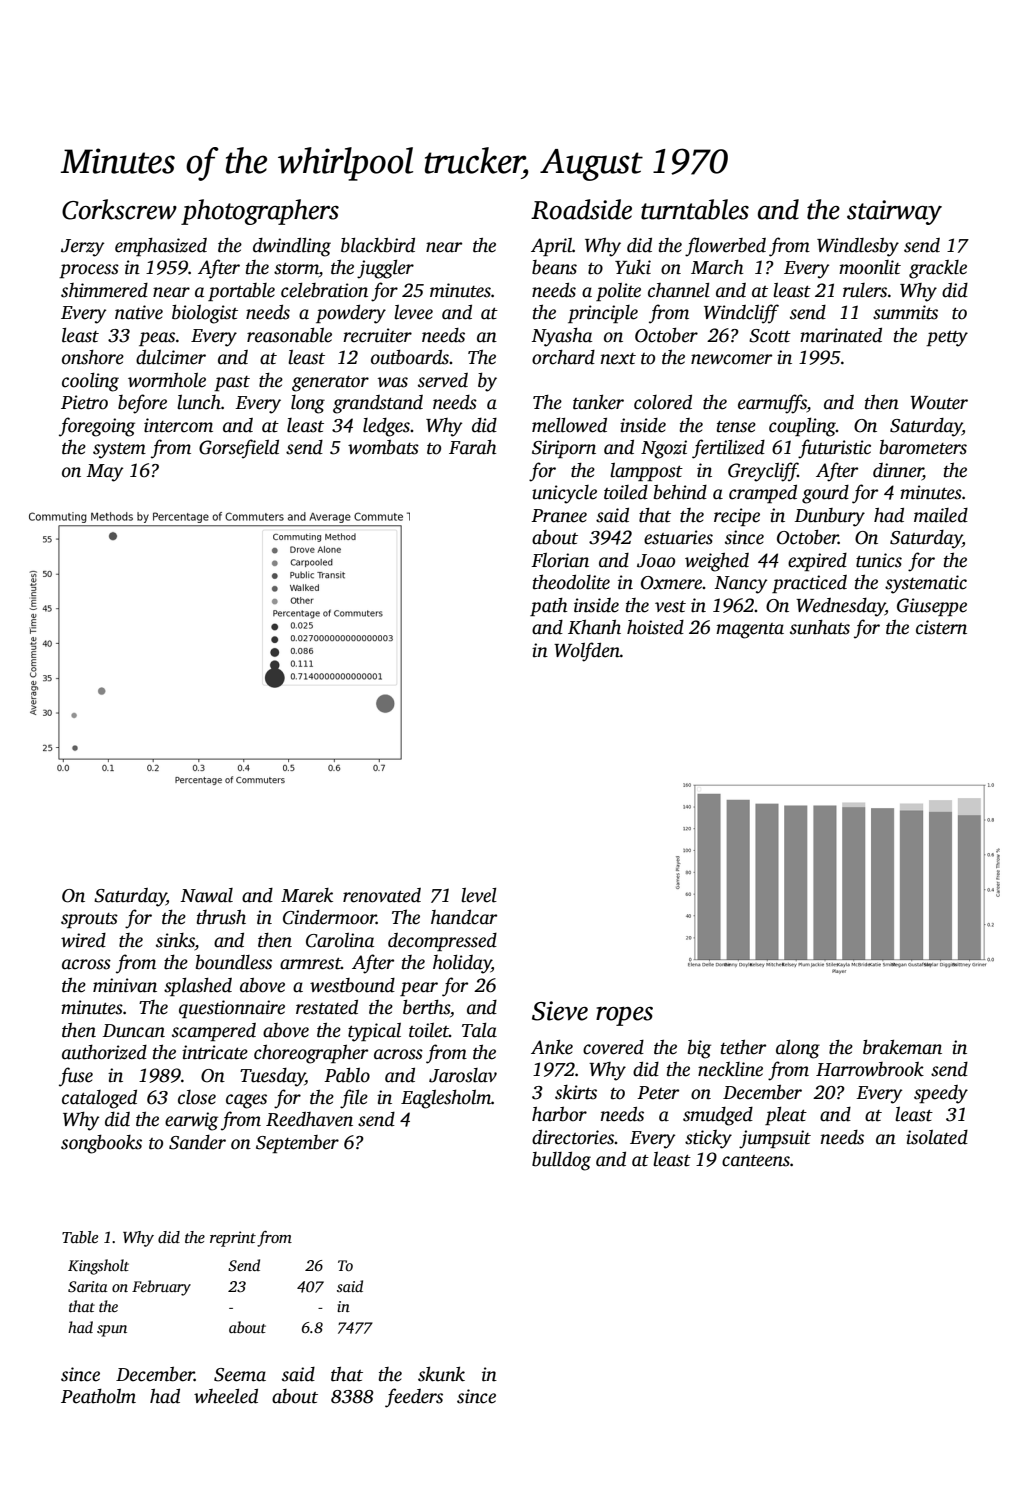 This screenshot has height=1490, width=1029. Describe the element at coordinates (879, 560) in the screenshot. I see `tunics` at that location.
